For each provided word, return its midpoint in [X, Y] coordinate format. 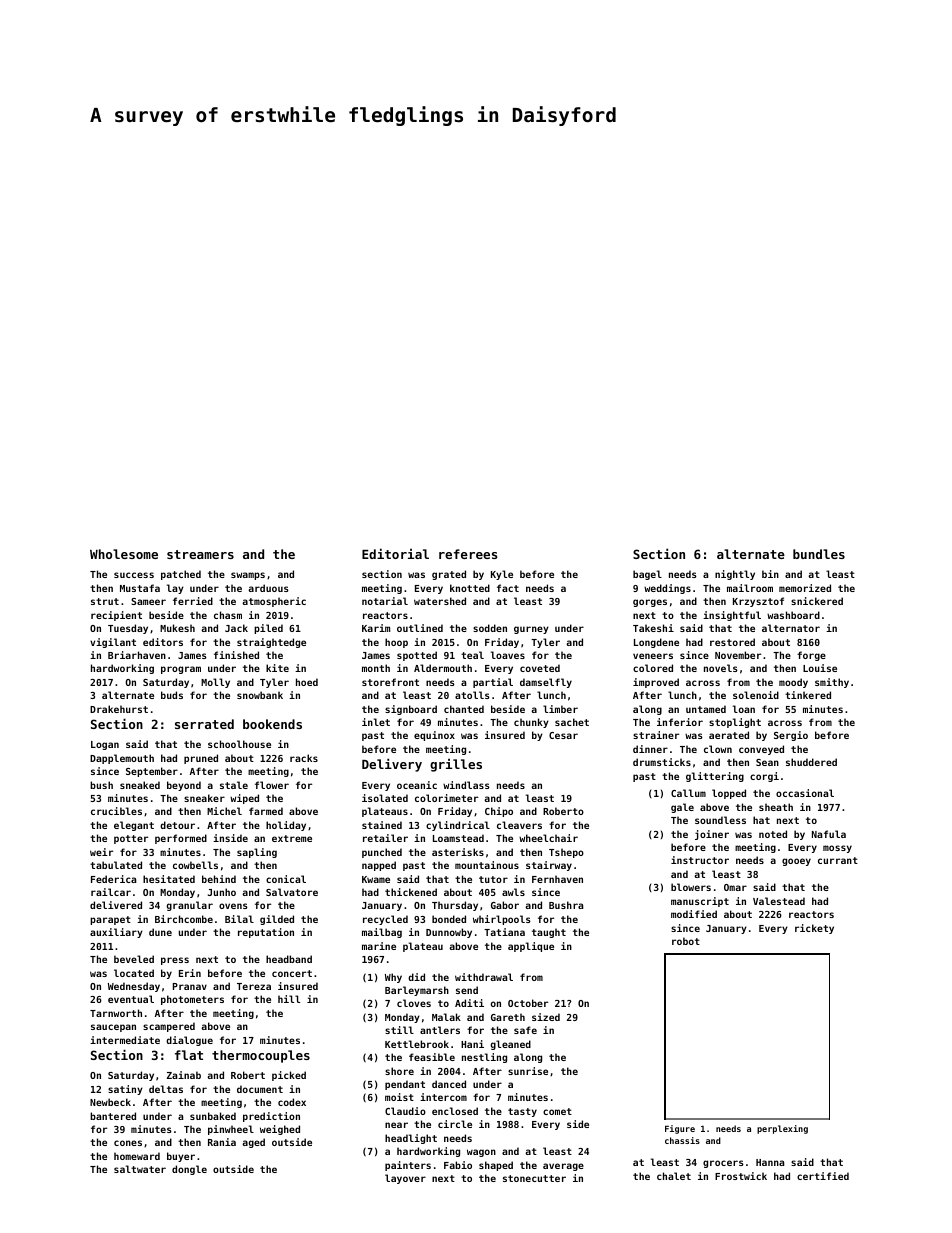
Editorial [395, 553]
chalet [674, 1176]
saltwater [140, 1169]
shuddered [811, 762]
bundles [819, 554]
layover [405, 1179]
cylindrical [458, 826]
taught [549, 933]
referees [468, 554]
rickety [814, 929]
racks [304, 758]
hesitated [169, 879]
